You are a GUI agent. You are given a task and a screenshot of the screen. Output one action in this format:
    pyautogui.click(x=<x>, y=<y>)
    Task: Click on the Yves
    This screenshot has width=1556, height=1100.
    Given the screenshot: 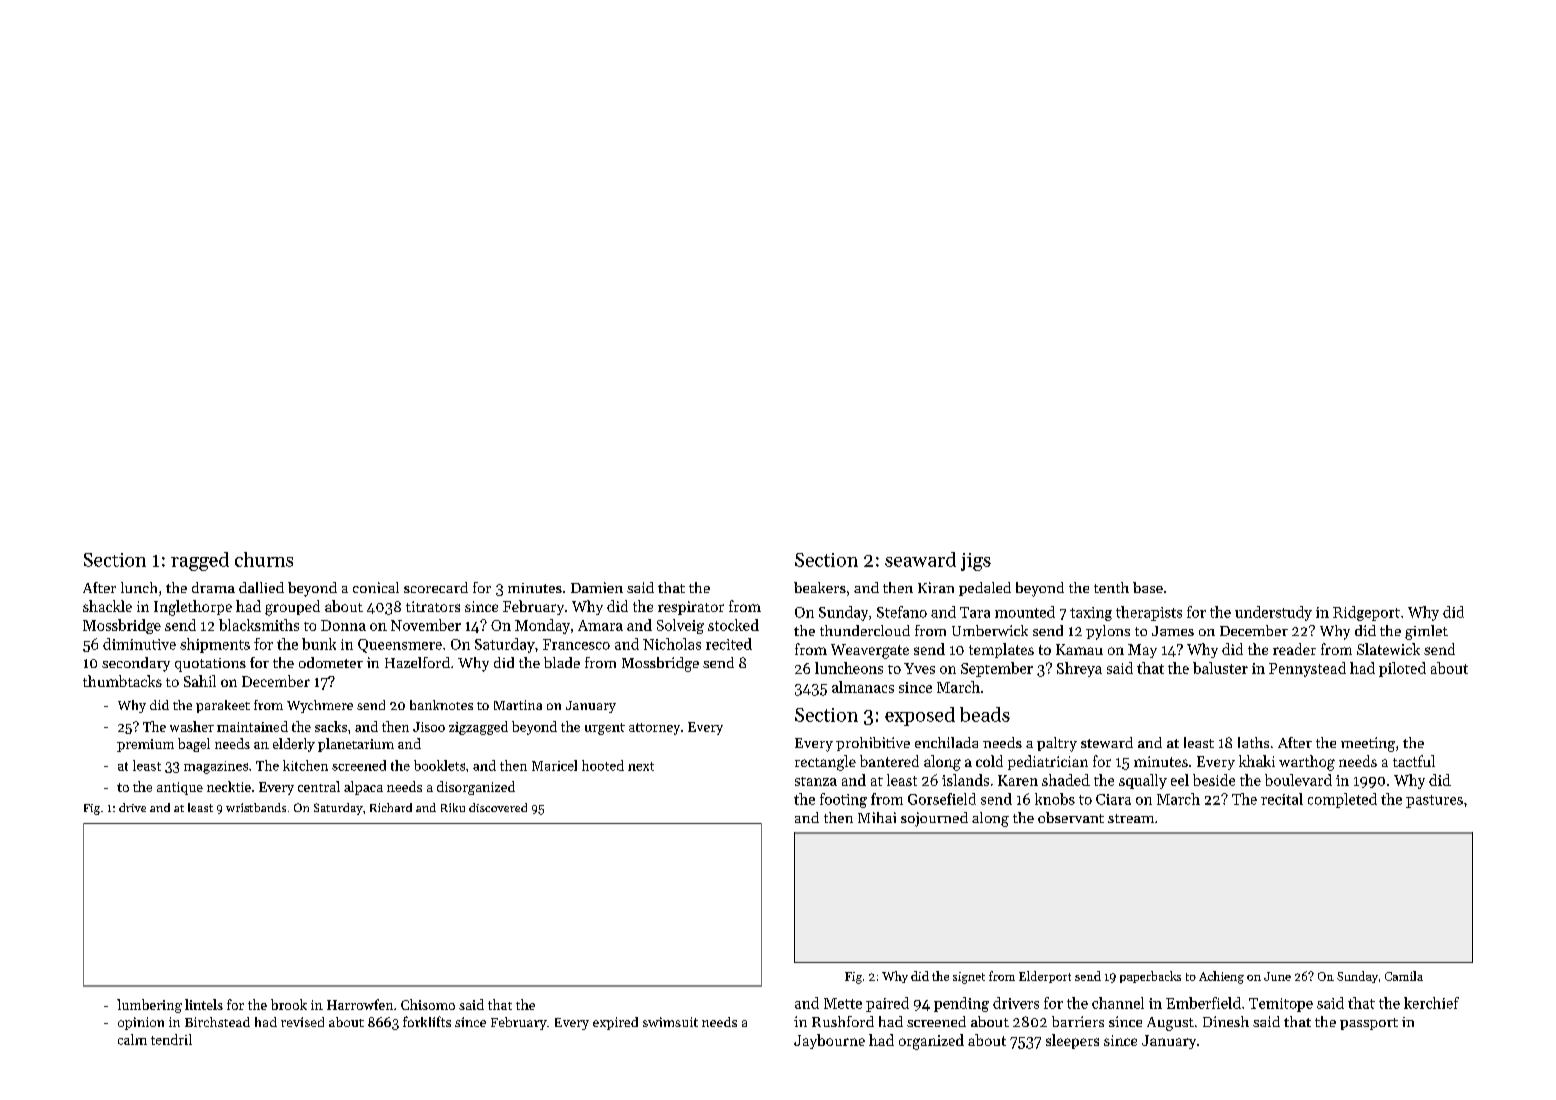 What is the action you would take?
    pyautogui.click(x=919, y=668)
